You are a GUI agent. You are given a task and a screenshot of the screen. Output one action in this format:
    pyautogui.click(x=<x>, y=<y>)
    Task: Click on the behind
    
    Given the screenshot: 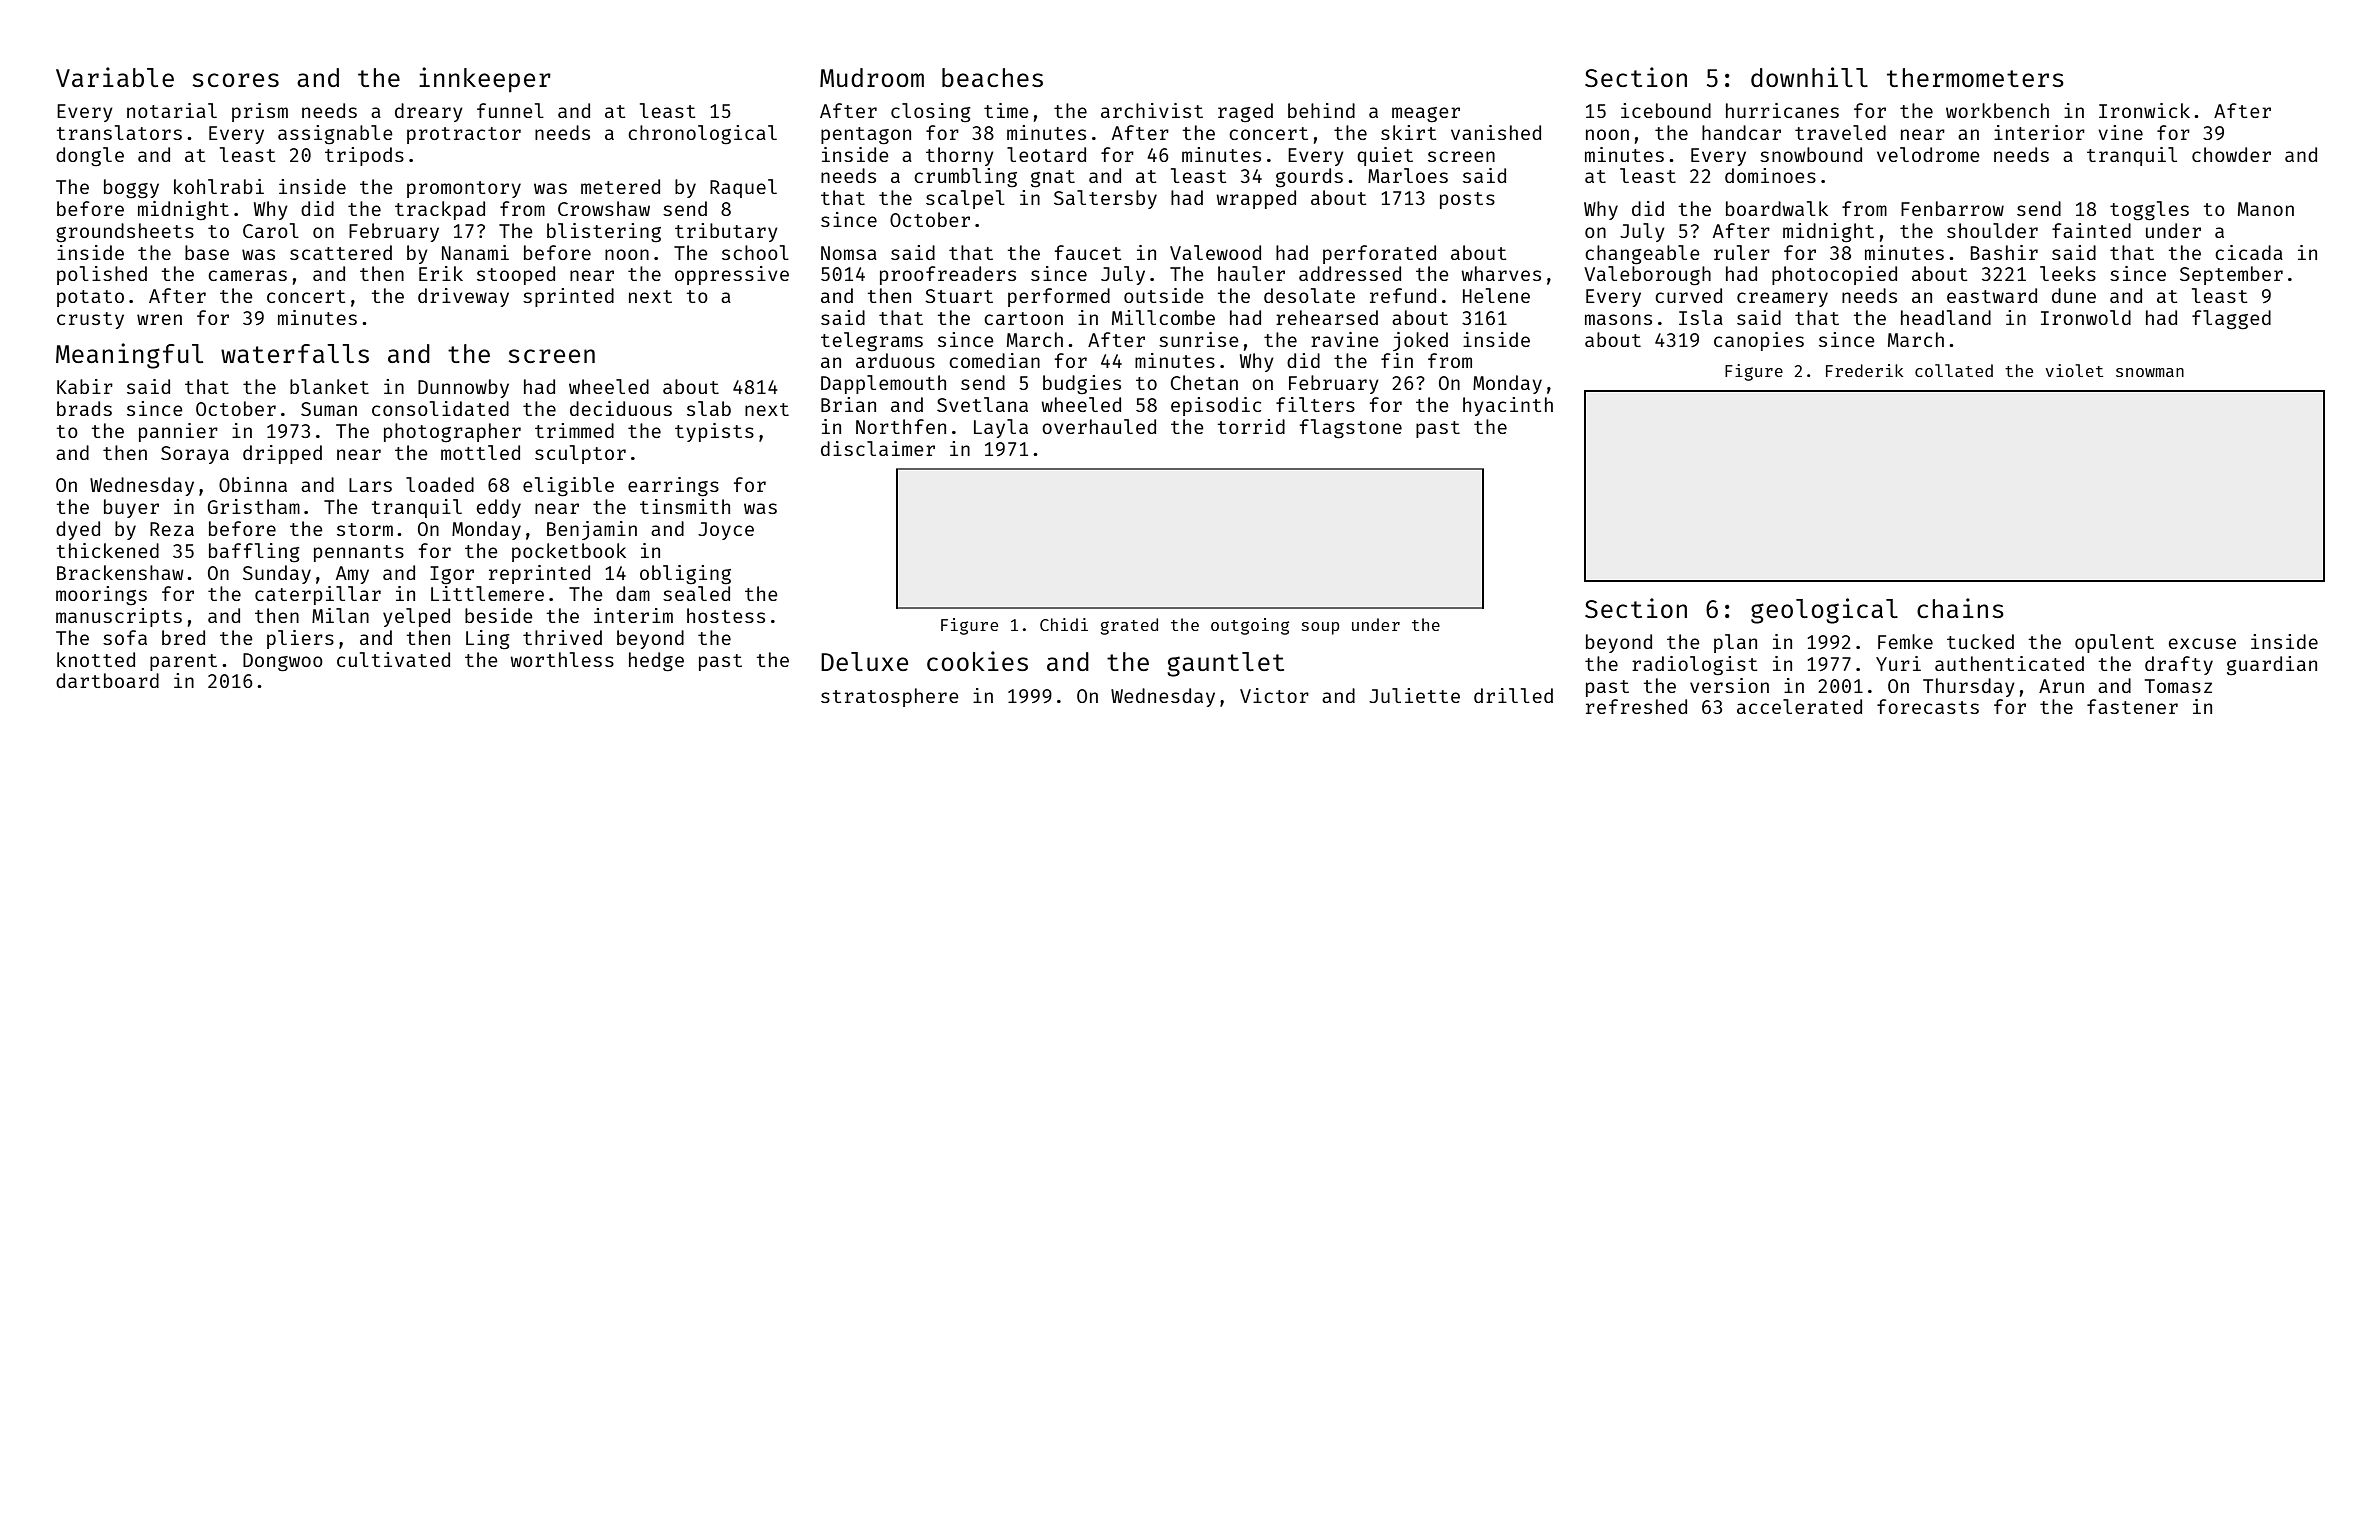 What is the action you would take?
    pyautogui.click(x=1321, y=110)
